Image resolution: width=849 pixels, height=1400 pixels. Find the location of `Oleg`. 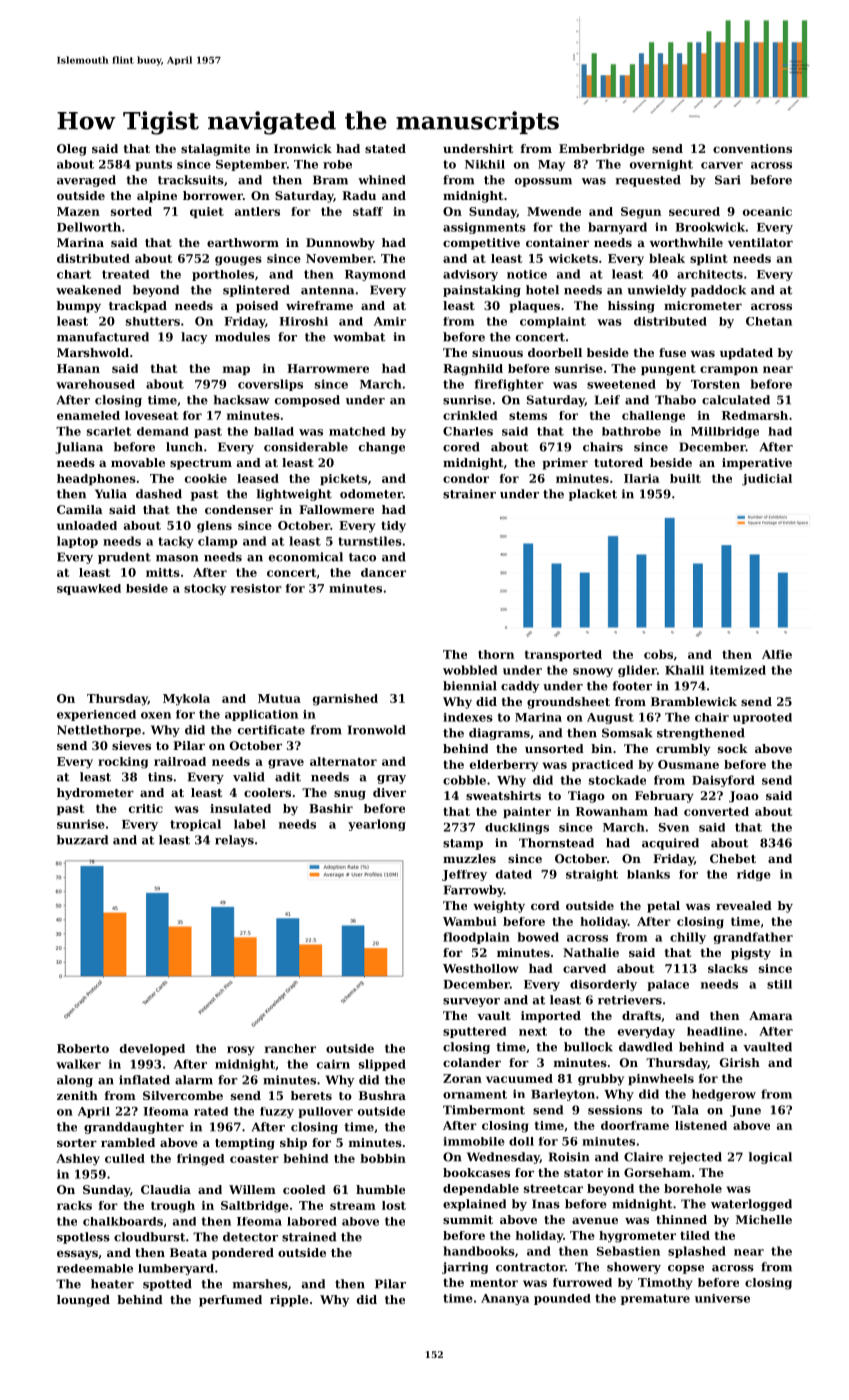

Oleg is located at coordinates (72, 150).
